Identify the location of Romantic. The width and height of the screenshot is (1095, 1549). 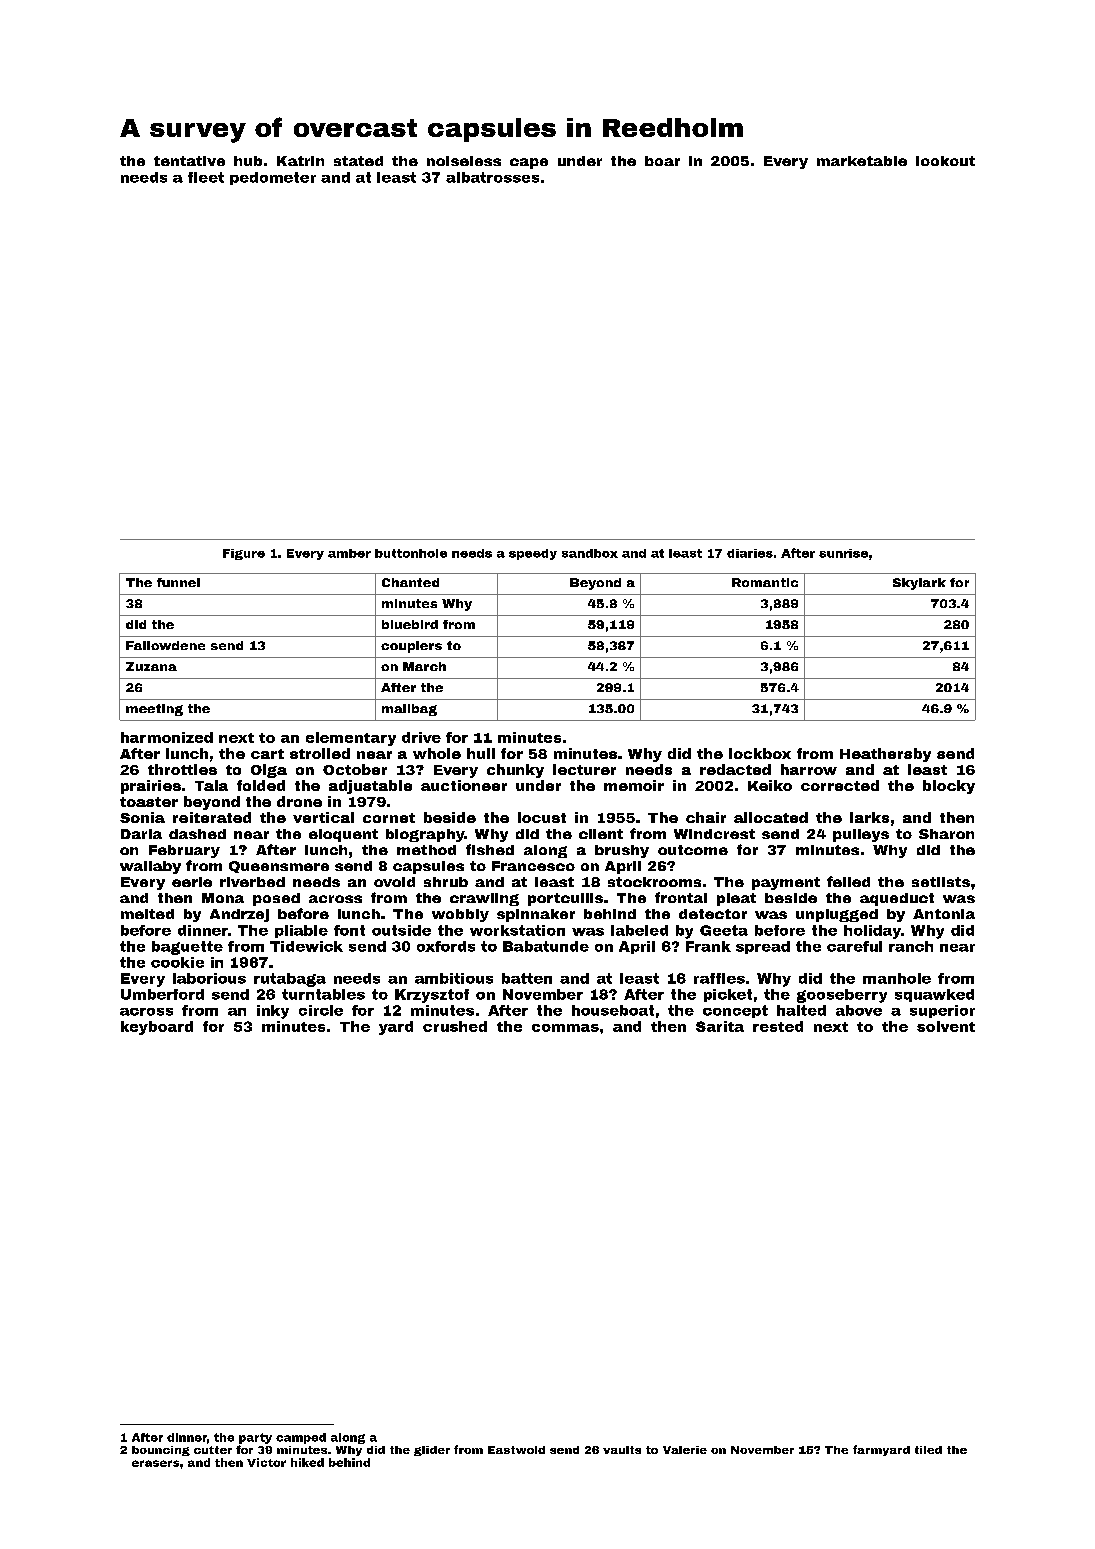
(765, 582).
